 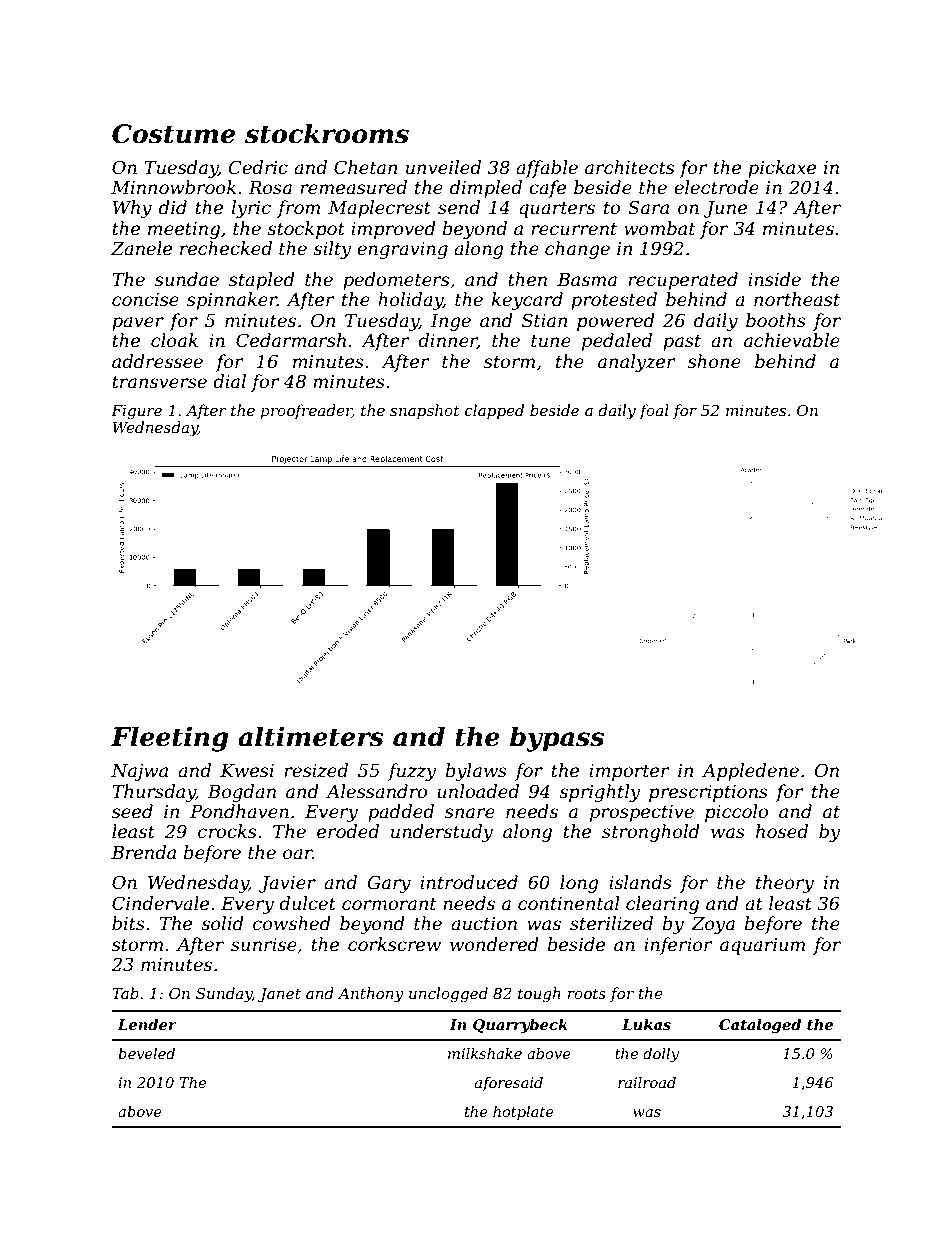 I want to click on inferior, so click(x=678, y=946).
